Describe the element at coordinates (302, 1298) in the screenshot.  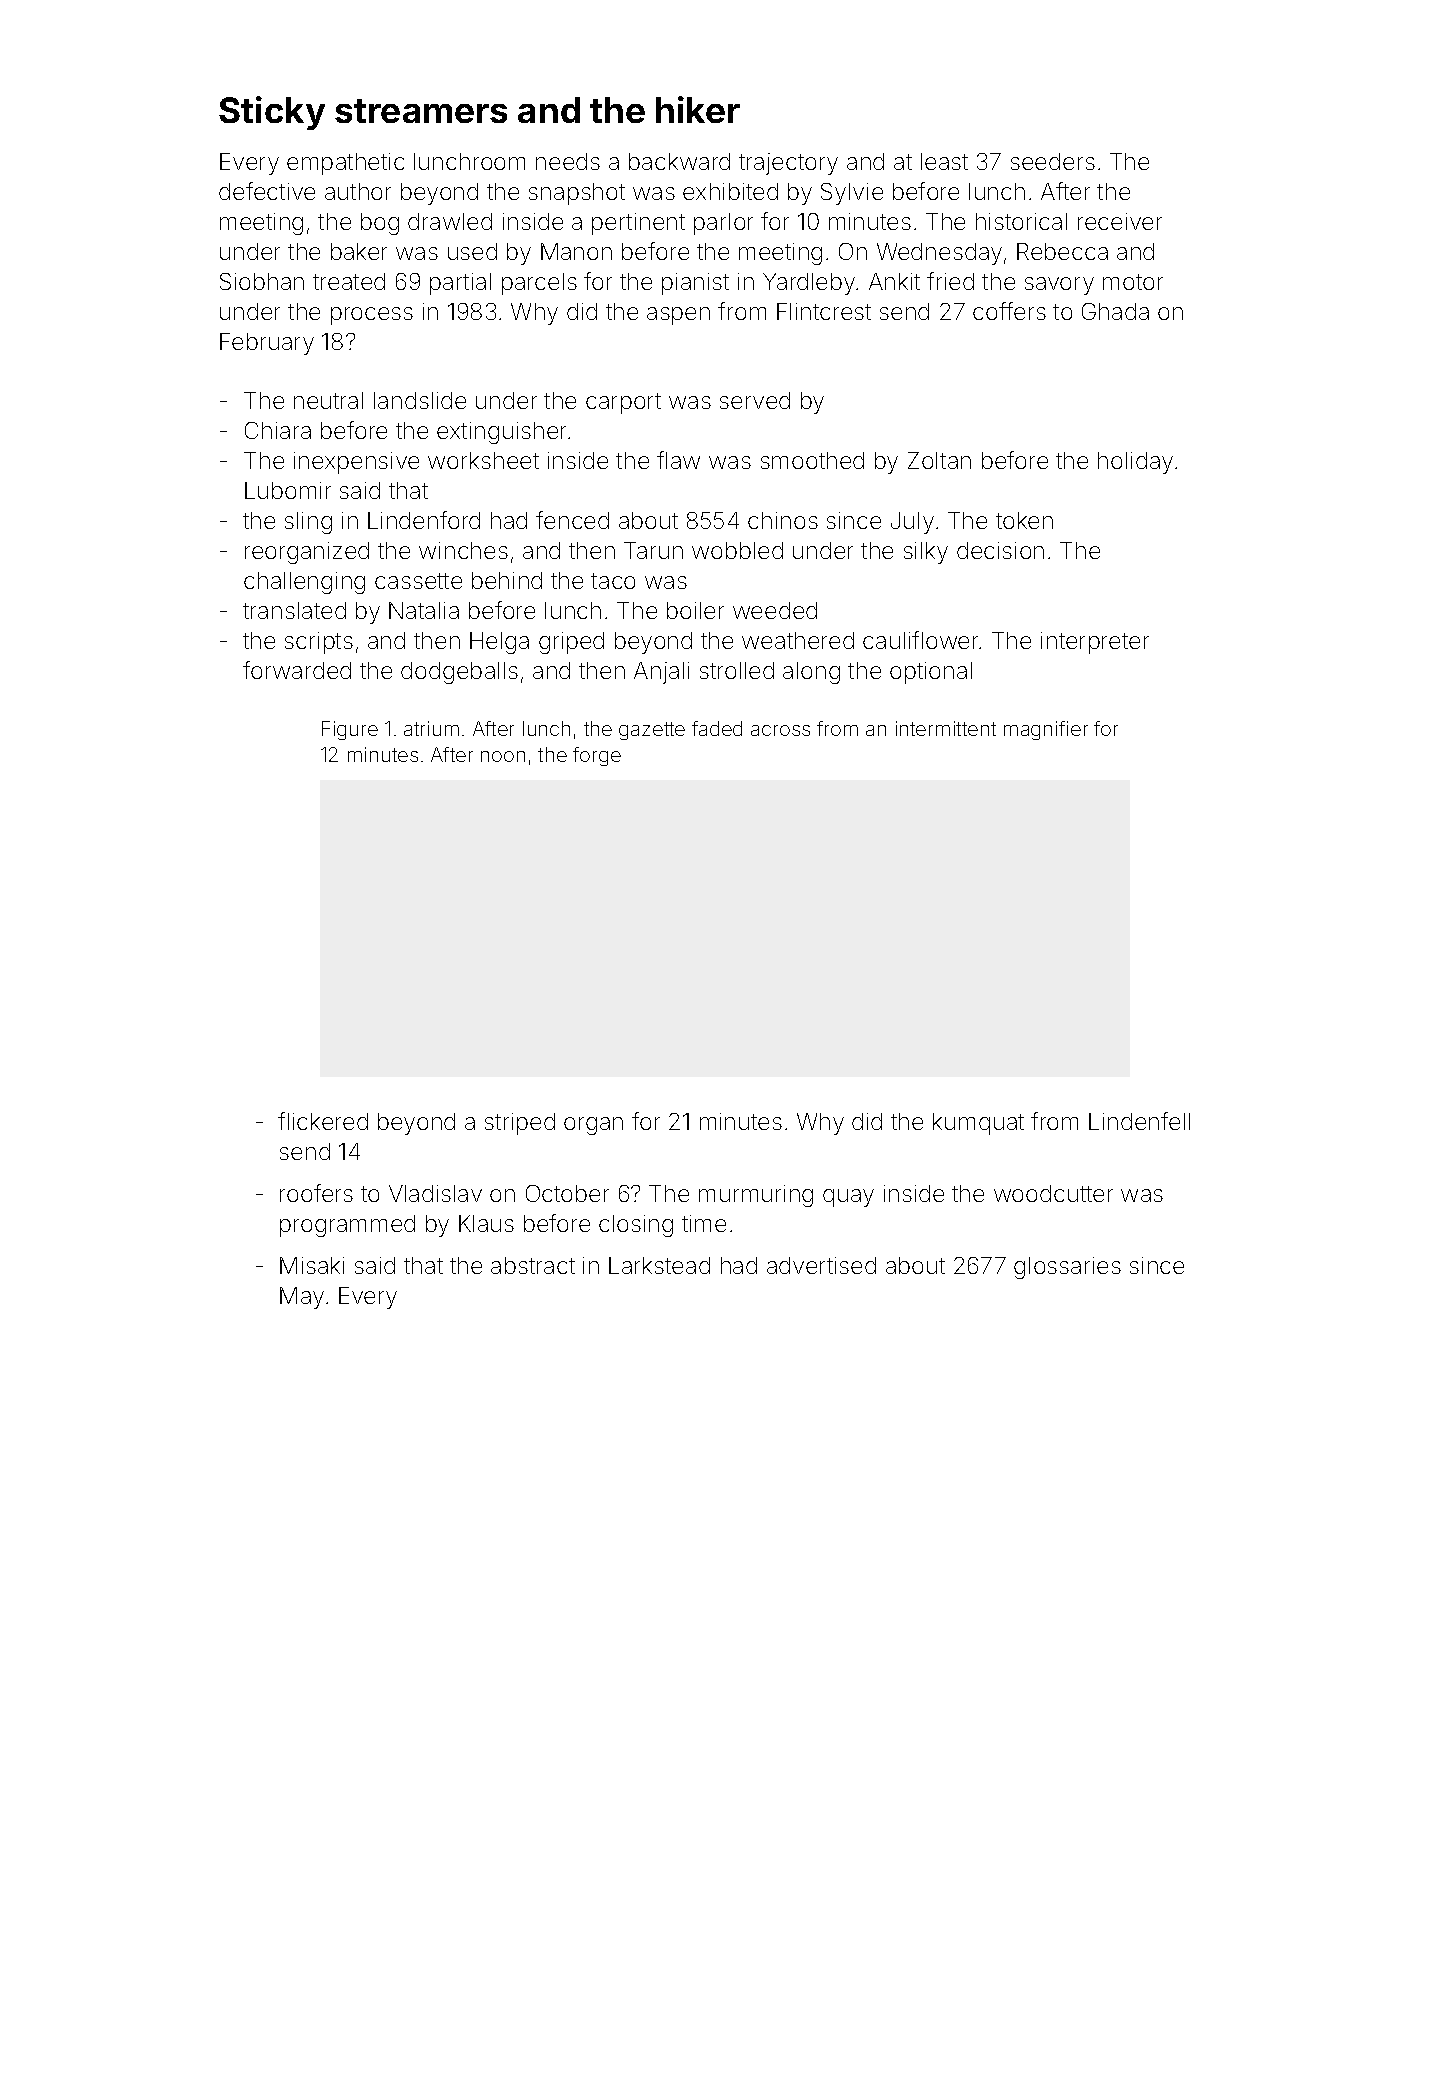
I see `May` at that location.
